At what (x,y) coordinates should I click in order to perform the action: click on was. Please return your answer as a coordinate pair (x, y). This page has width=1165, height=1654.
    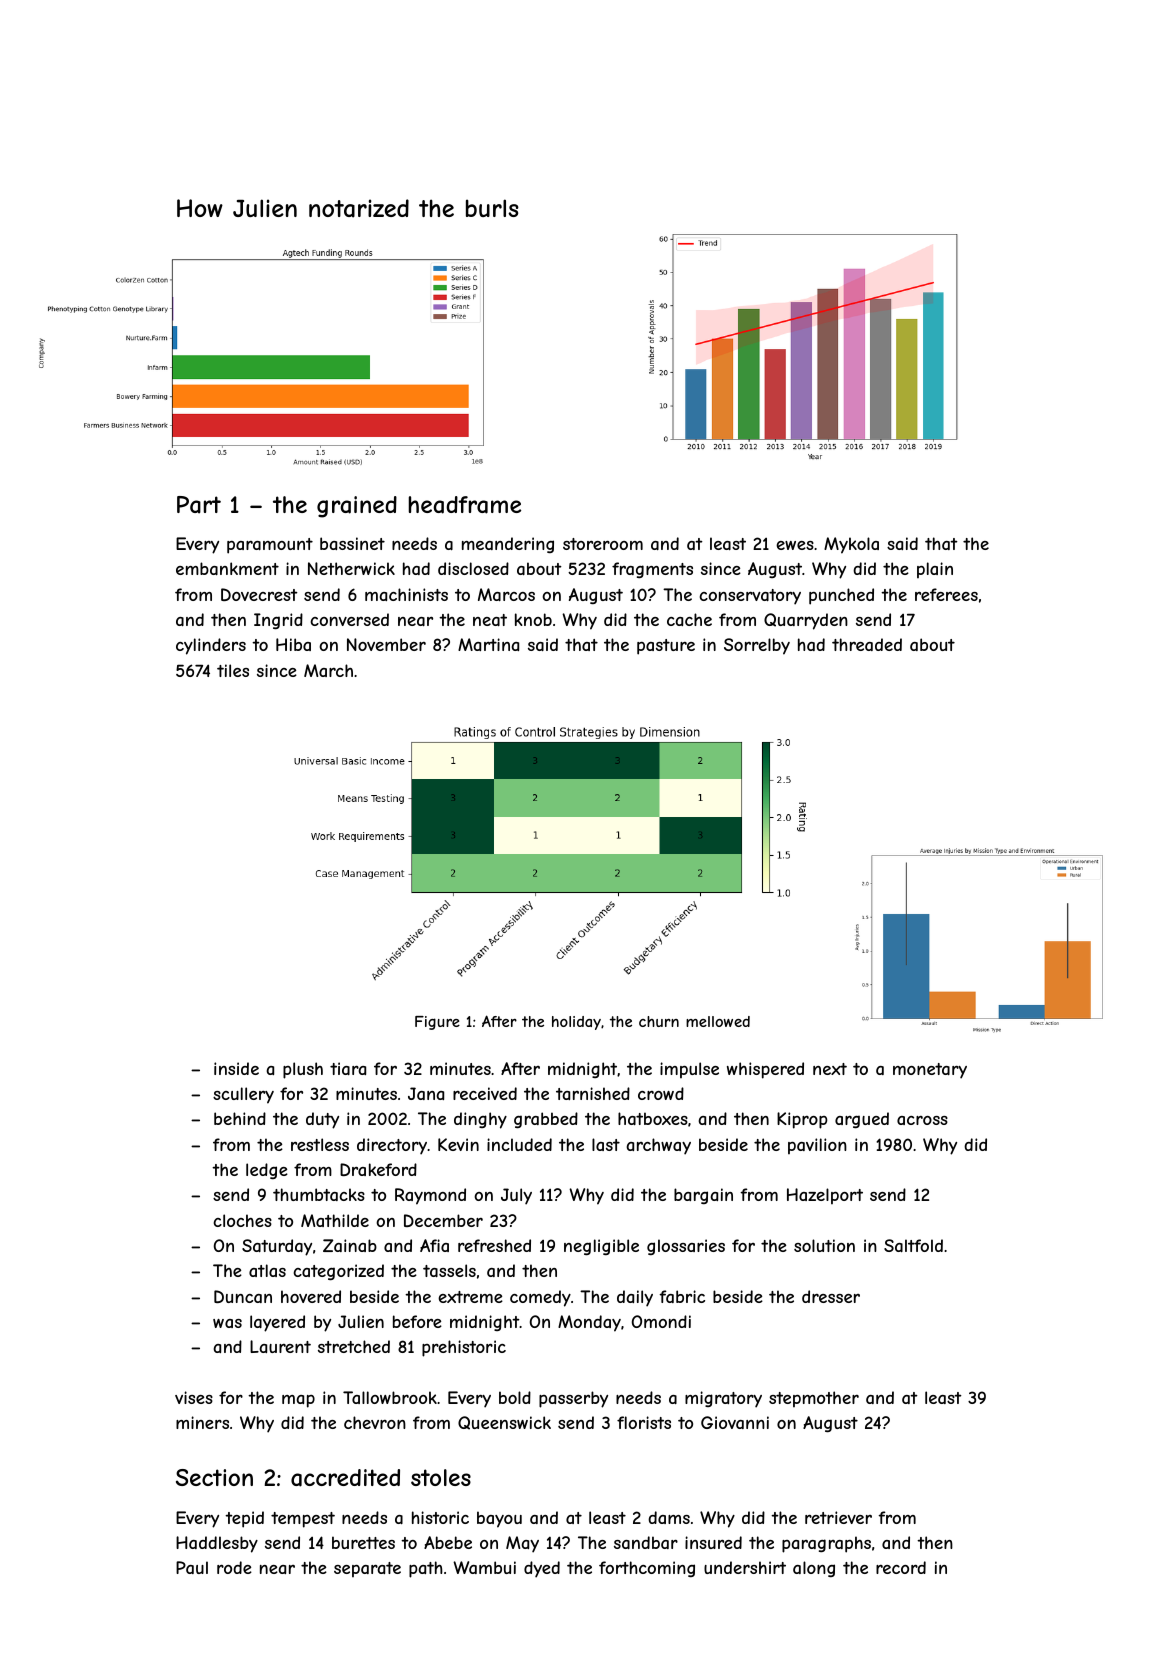
    Looking at the image, I should click on (227, 1323).
